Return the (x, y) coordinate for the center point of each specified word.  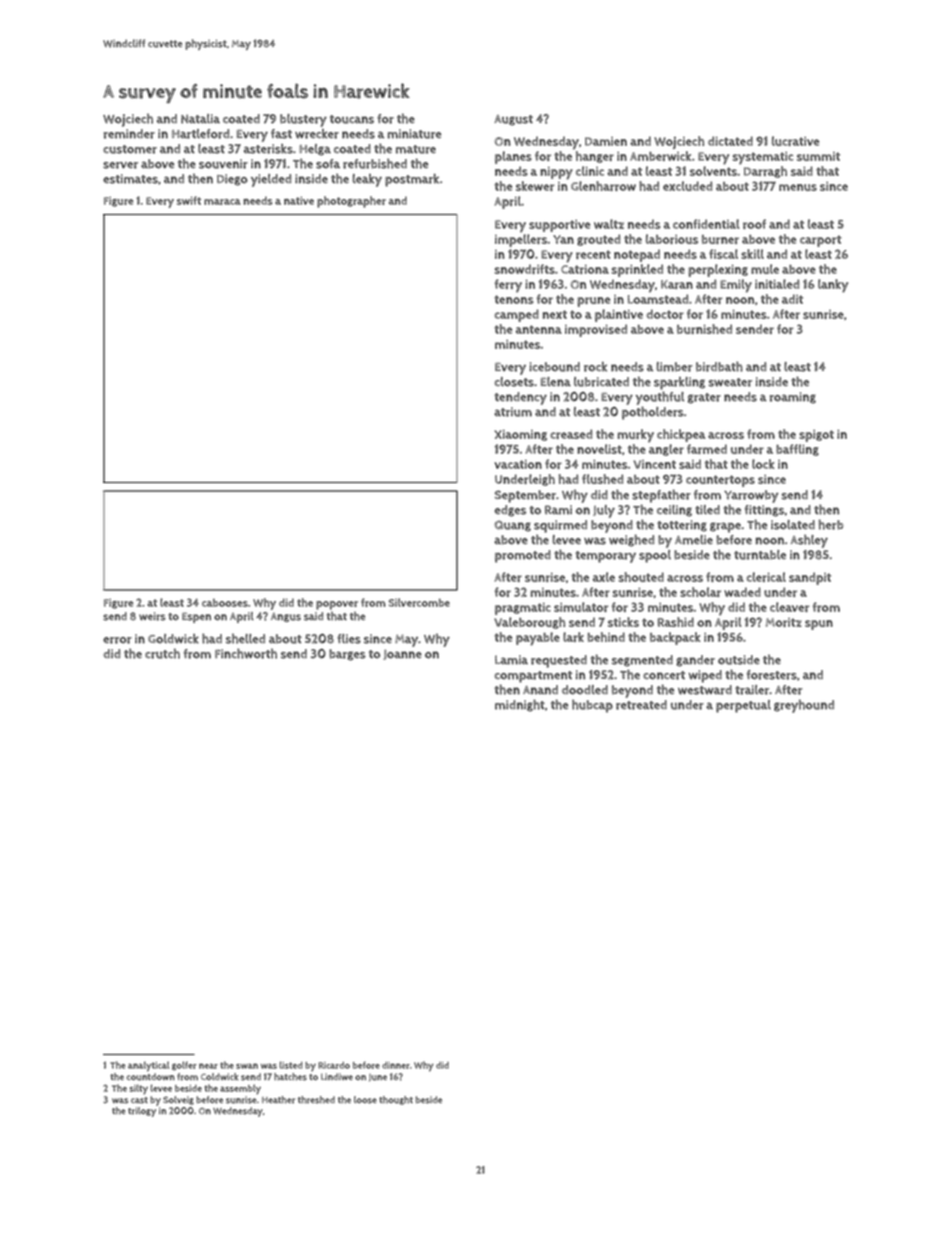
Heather (278, 1100)
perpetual (743, 706)
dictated (730, 141)
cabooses (225, 603)
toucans (352, 119)
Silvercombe (419, 602)
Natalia (200, 119)
